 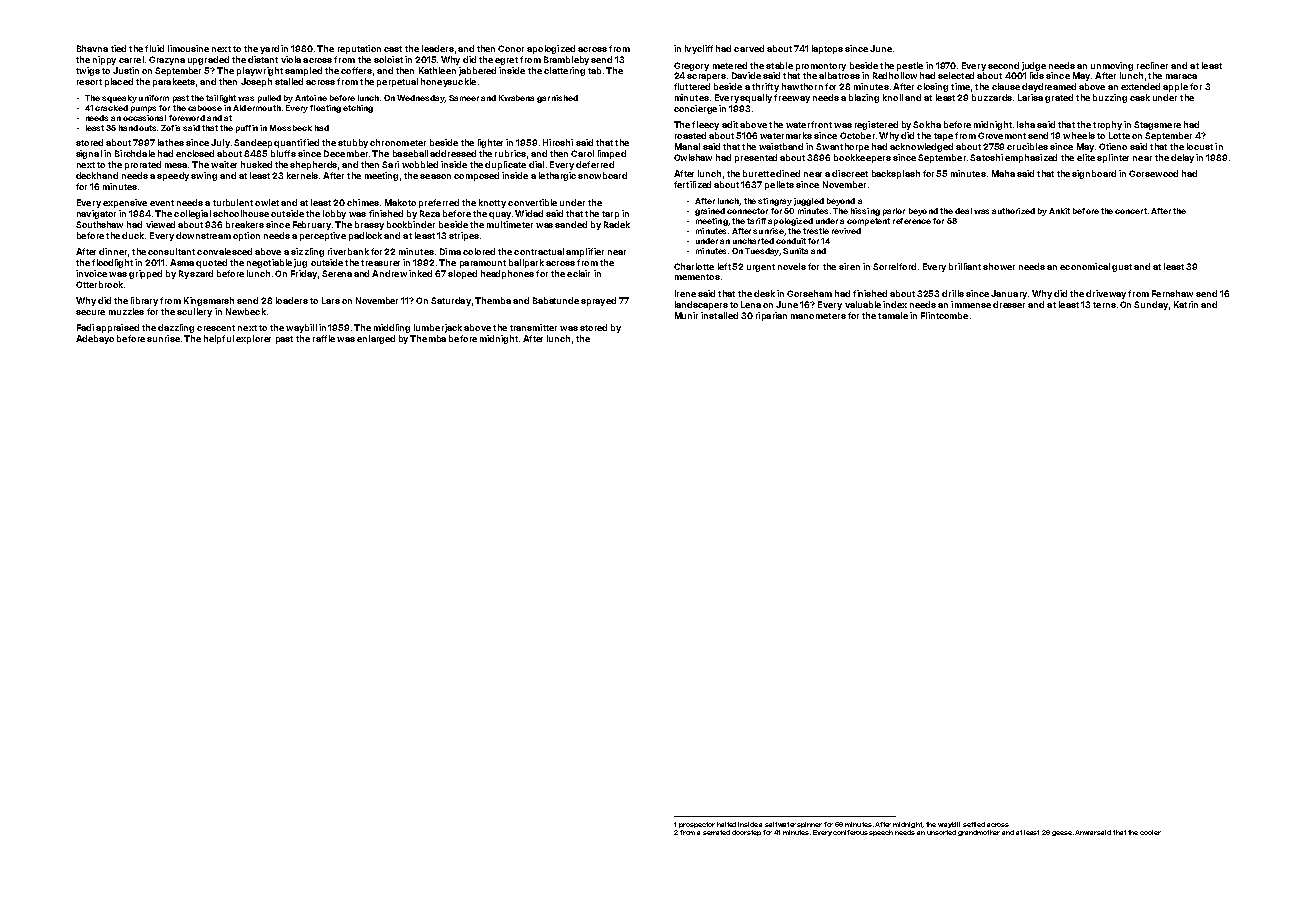 What do you see at coordinates (92, 48) in the screenshot?
I see `Bhavna` at bounding box center [92, 48].
